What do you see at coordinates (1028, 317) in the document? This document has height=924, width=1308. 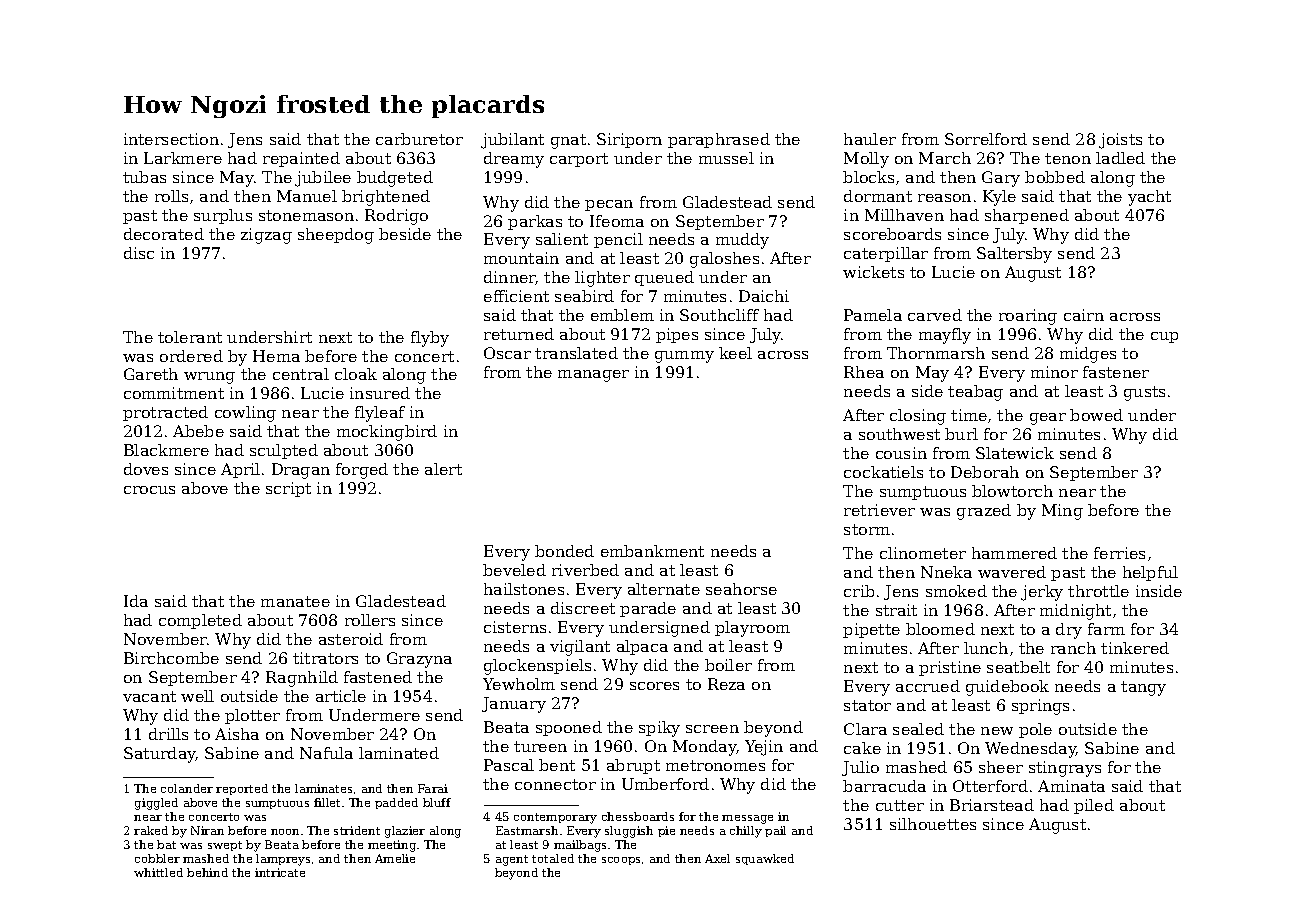 I see `roaring` at bounding box center [1028, 317].
